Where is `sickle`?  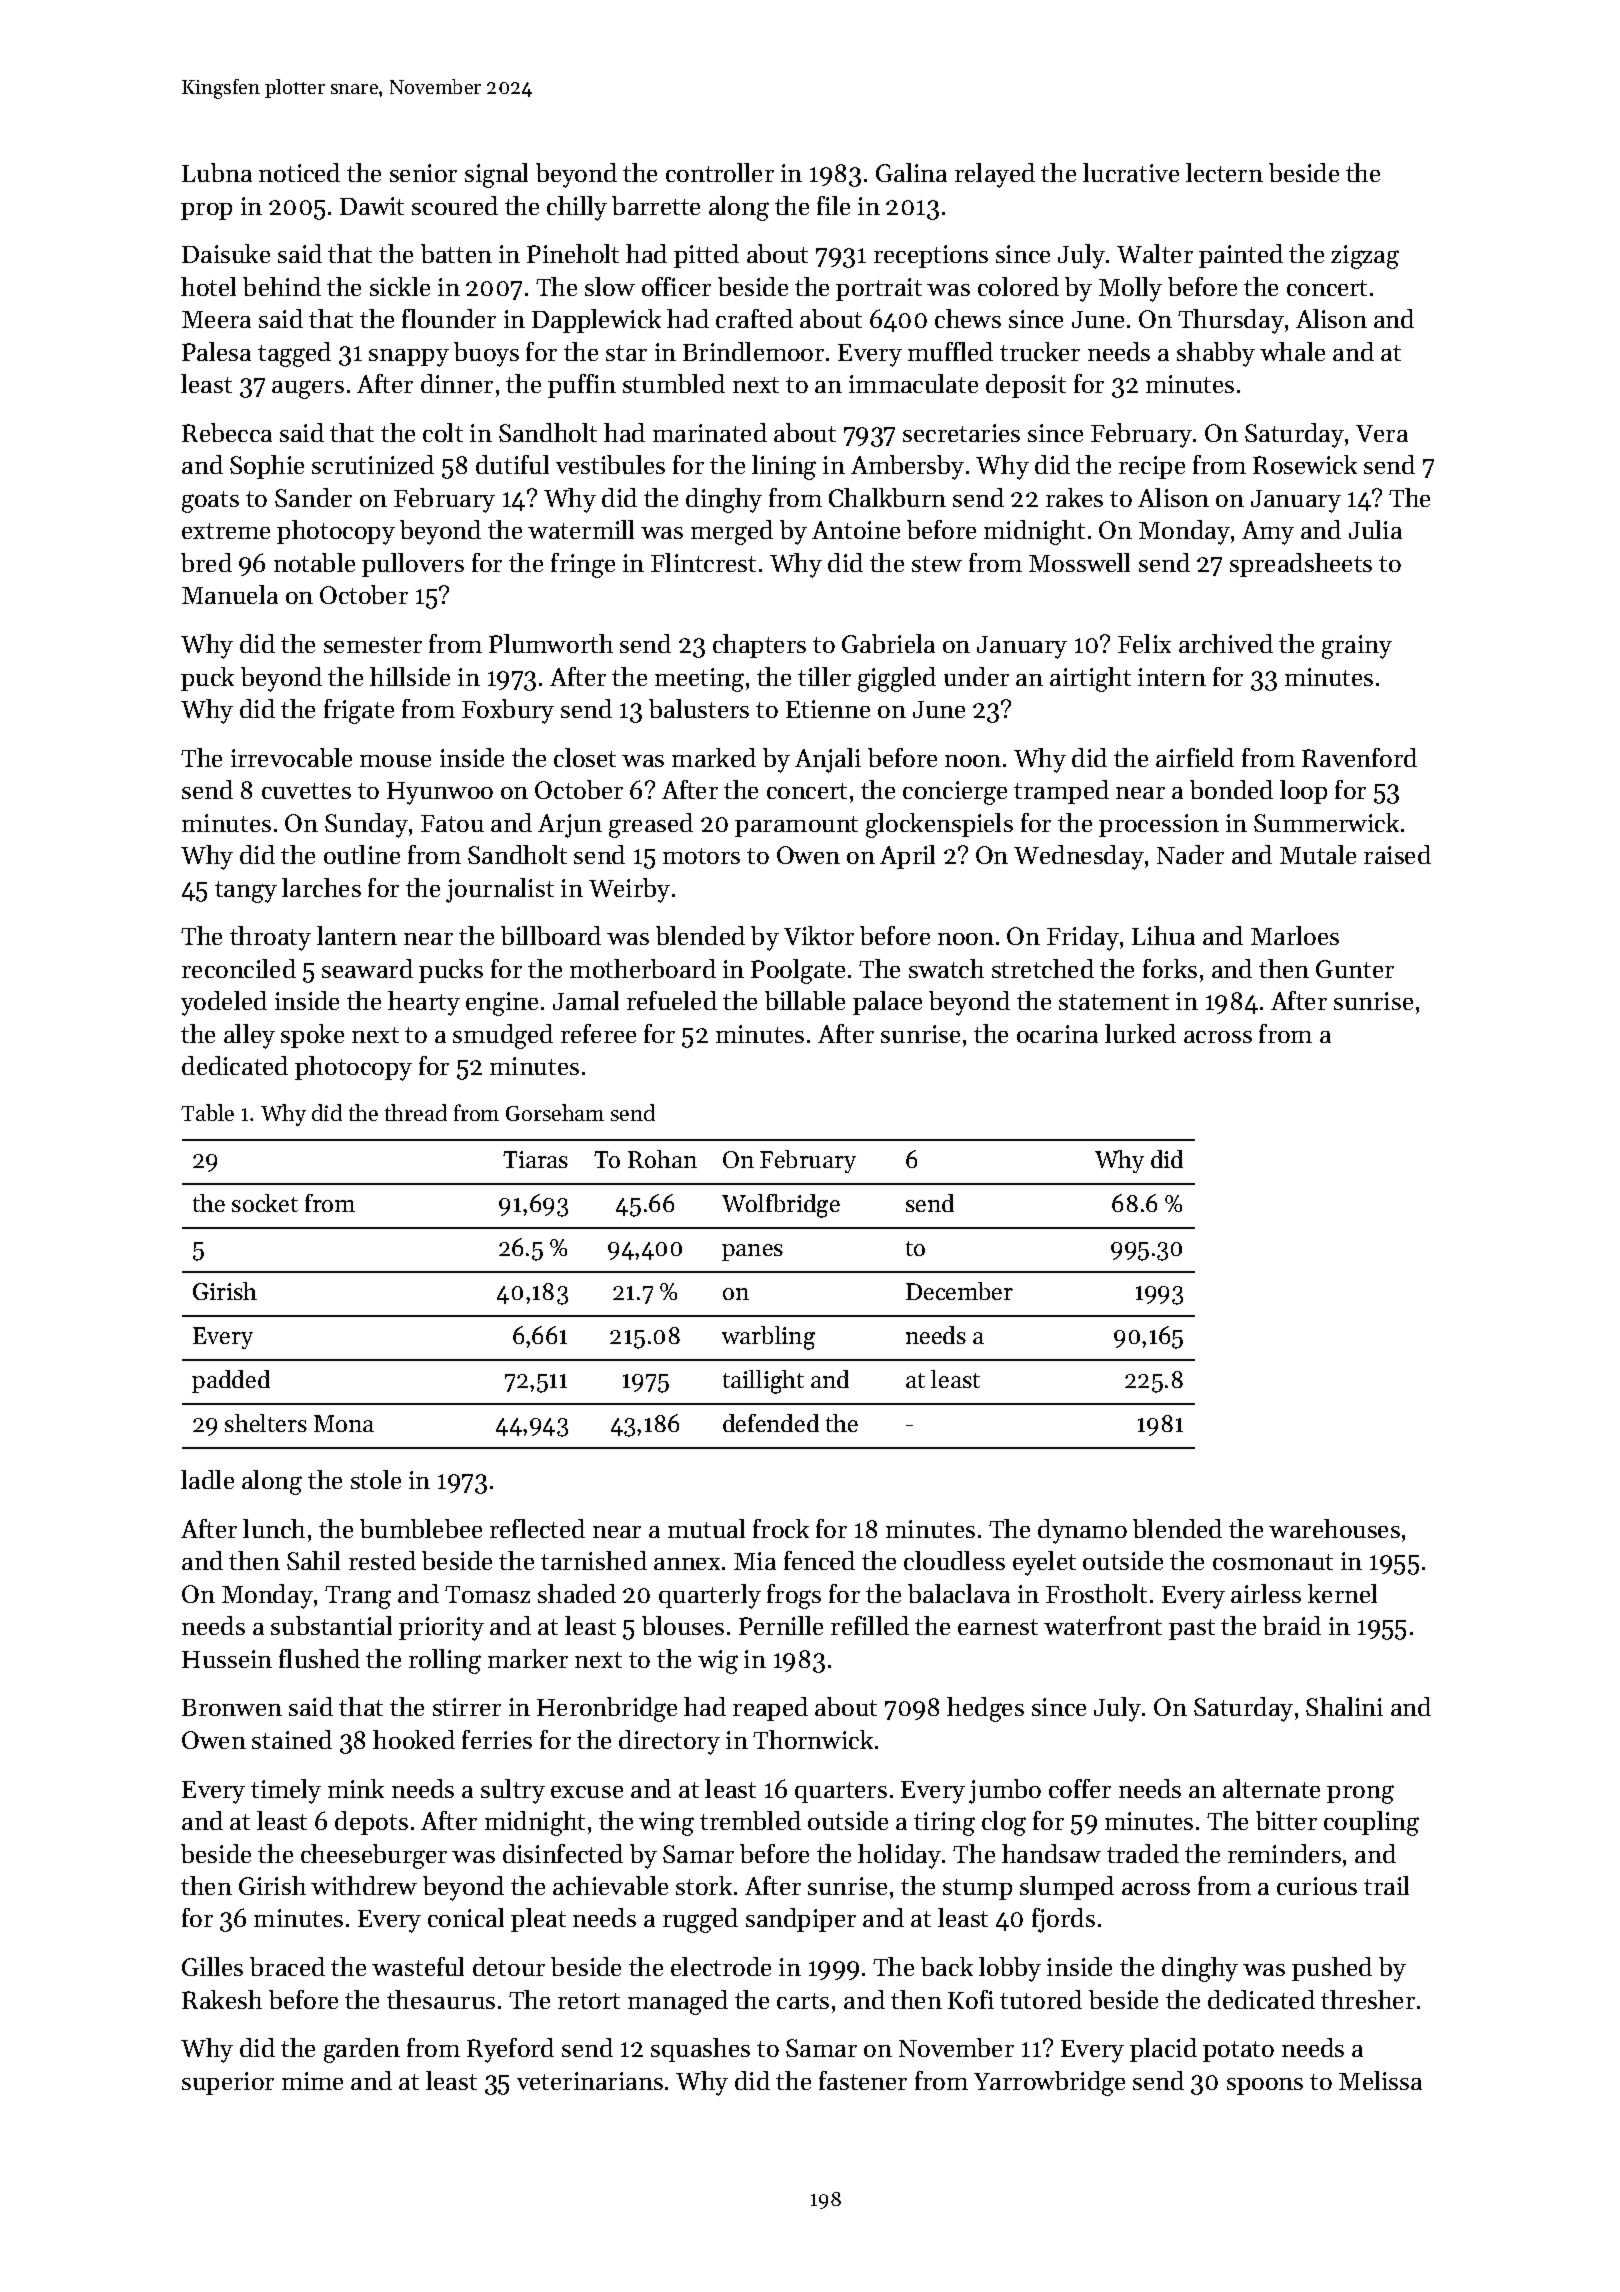 sickle is located at coordinates (400, 286).
